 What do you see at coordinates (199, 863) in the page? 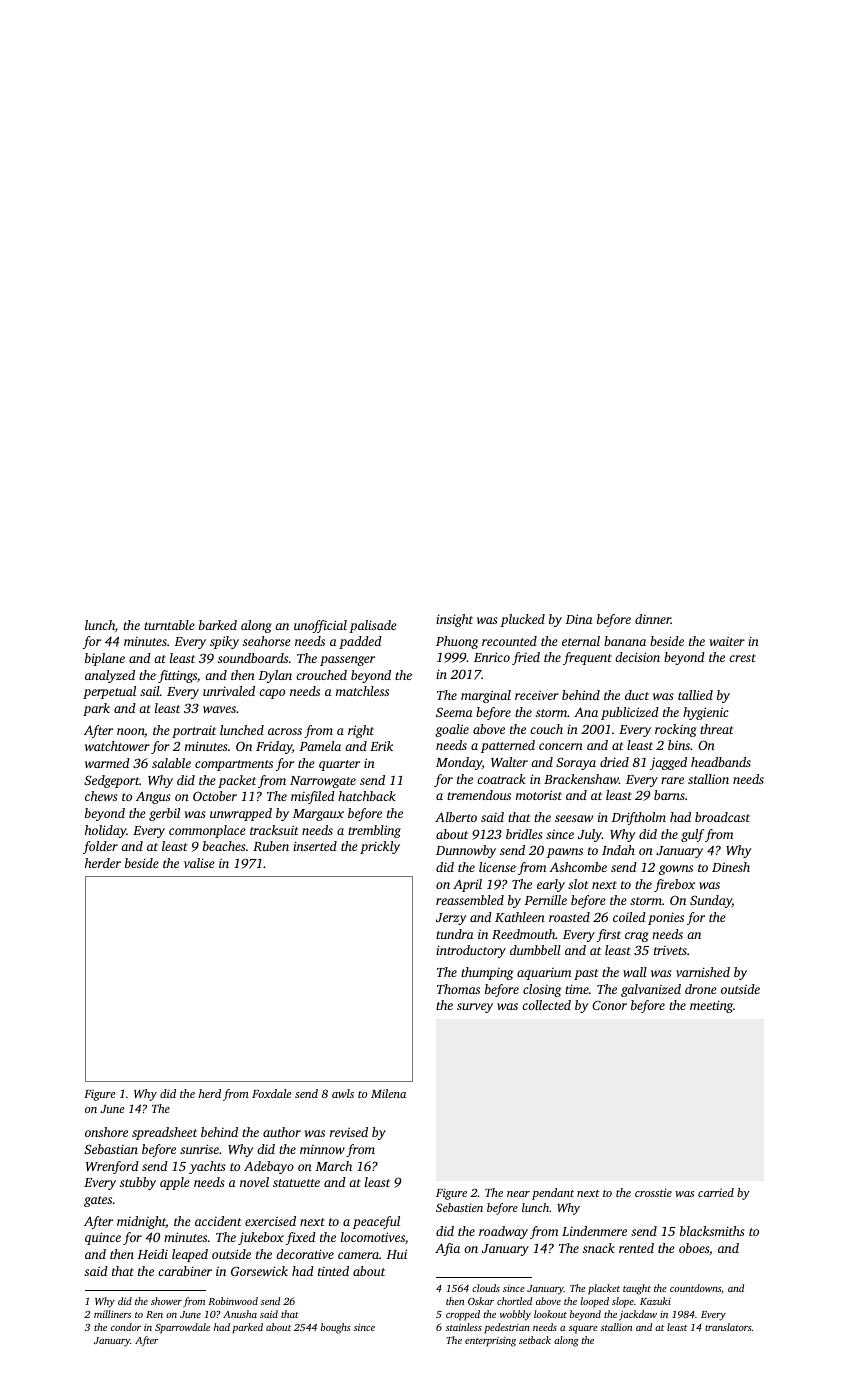
I see `valise` at bounding box center [199, 863].
